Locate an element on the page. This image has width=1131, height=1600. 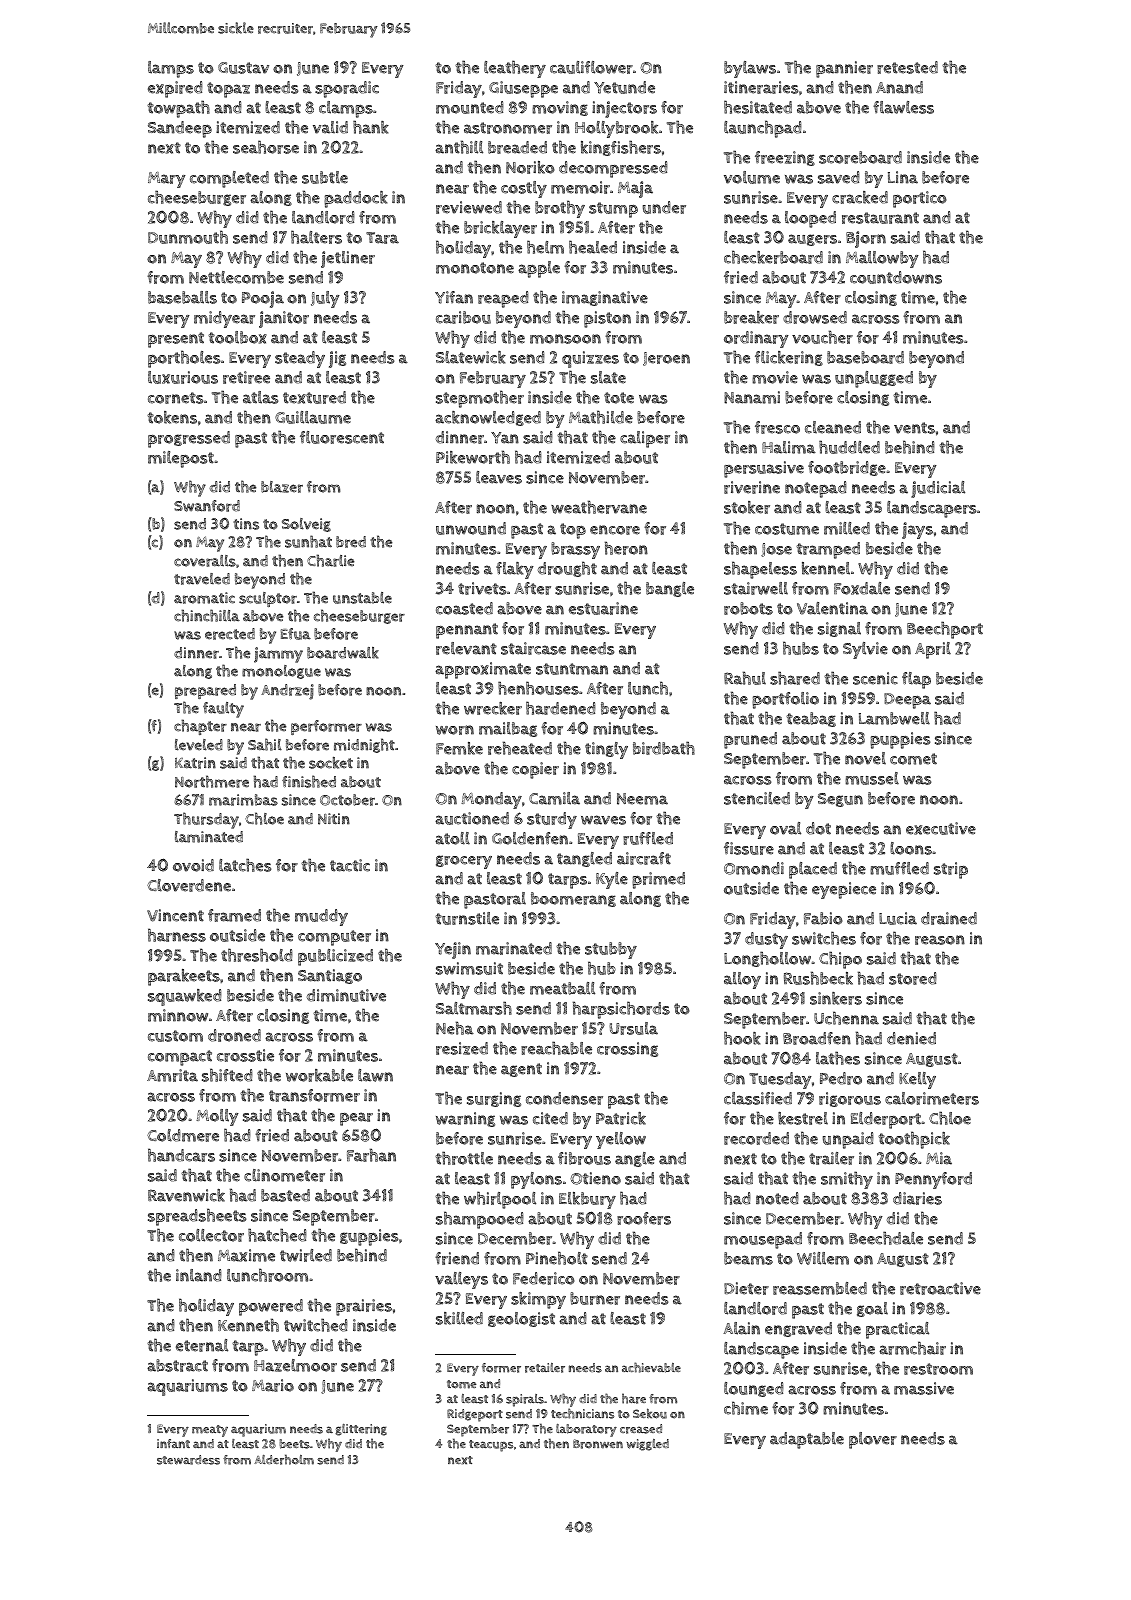
lawn is located at coordinates (375, 1075).
